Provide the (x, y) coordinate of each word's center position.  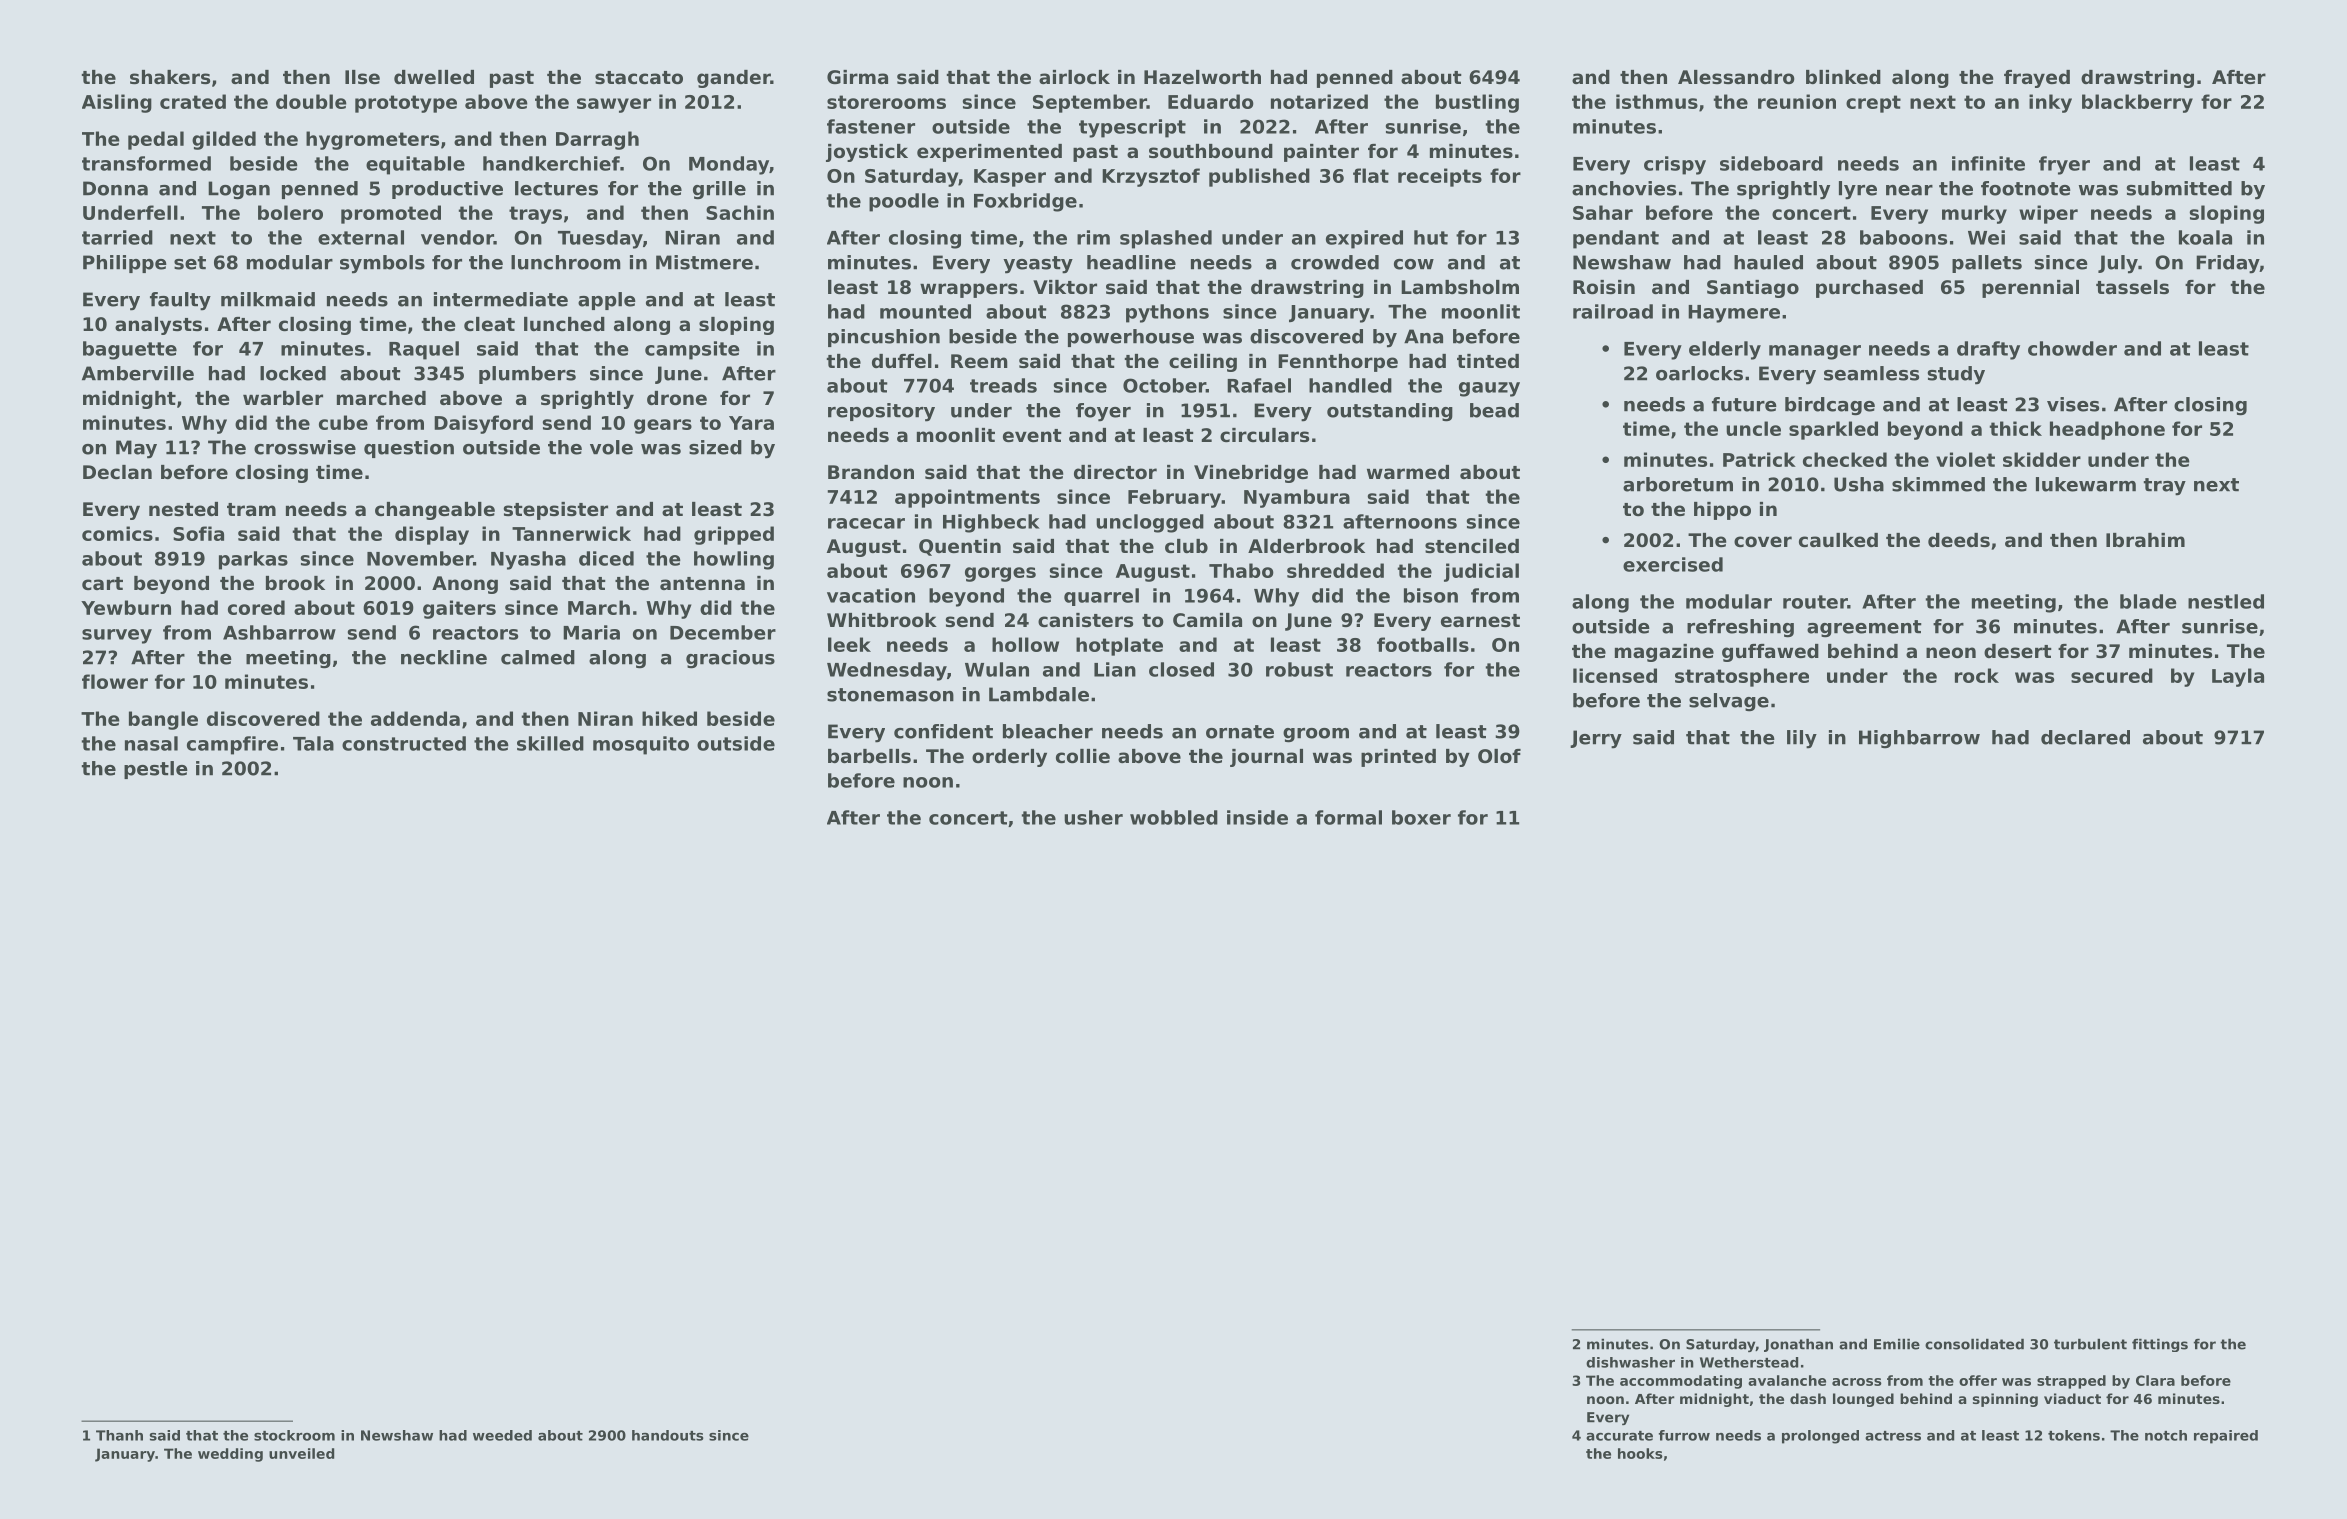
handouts (668, 1435)
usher (1093, 817)
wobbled (1174, 817)
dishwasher (1630, 1362)
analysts (158, 326)
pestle (156, 770)
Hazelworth (1202, 77)
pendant (1616, 239)
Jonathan (1798, 1345)
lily (1802, 739)
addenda (415, 718)
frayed (2037, 79)
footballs (1423, 644)
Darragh (597, 140)
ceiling (1203, 363)
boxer (1421, 817)
